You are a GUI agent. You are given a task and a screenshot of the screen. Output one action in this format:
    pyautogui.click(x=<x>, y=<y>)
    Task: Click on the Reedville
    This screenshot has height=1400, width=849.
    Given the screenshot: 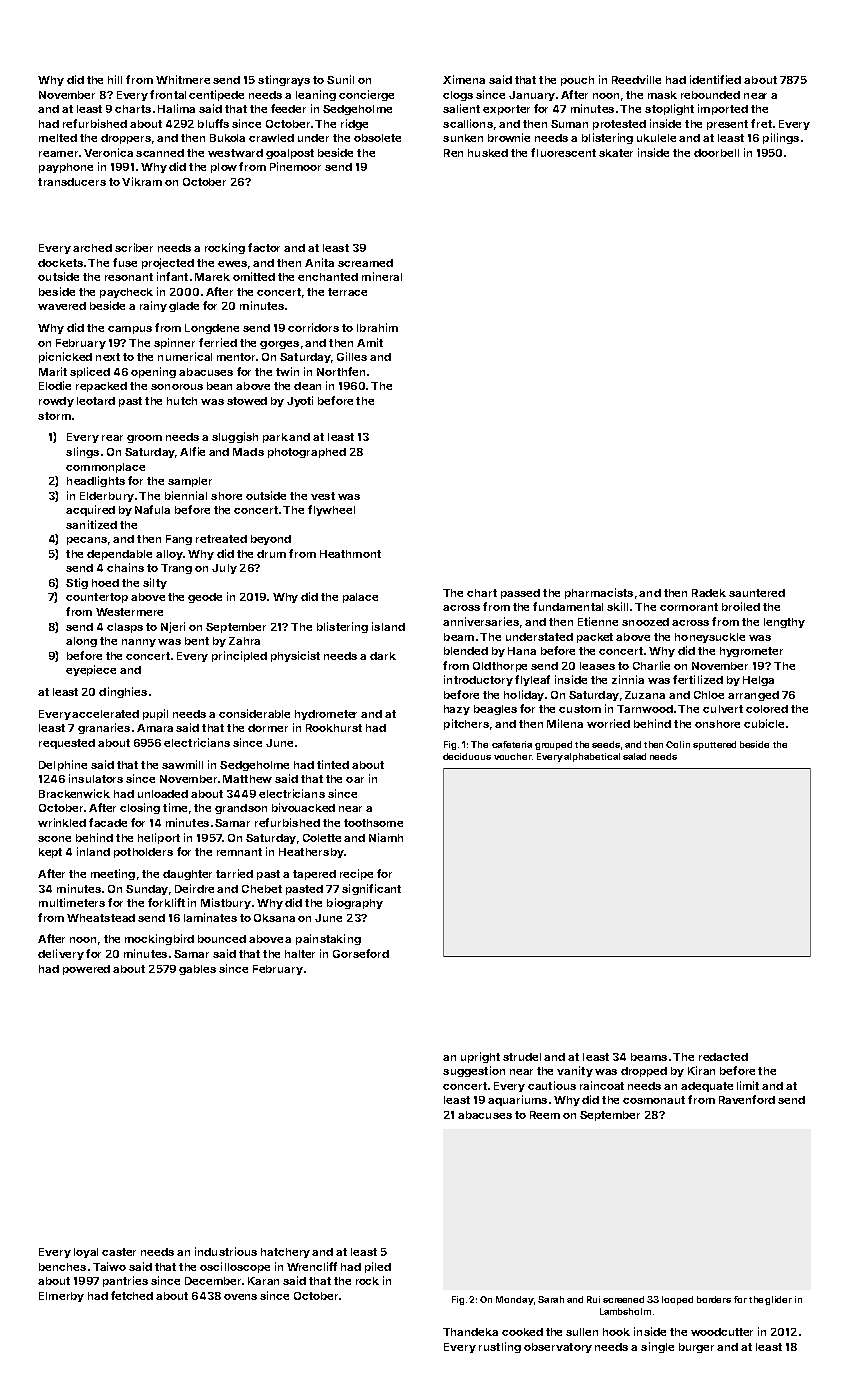 What is the action you would take?
    pyautogui.click(x=636, y=79)
